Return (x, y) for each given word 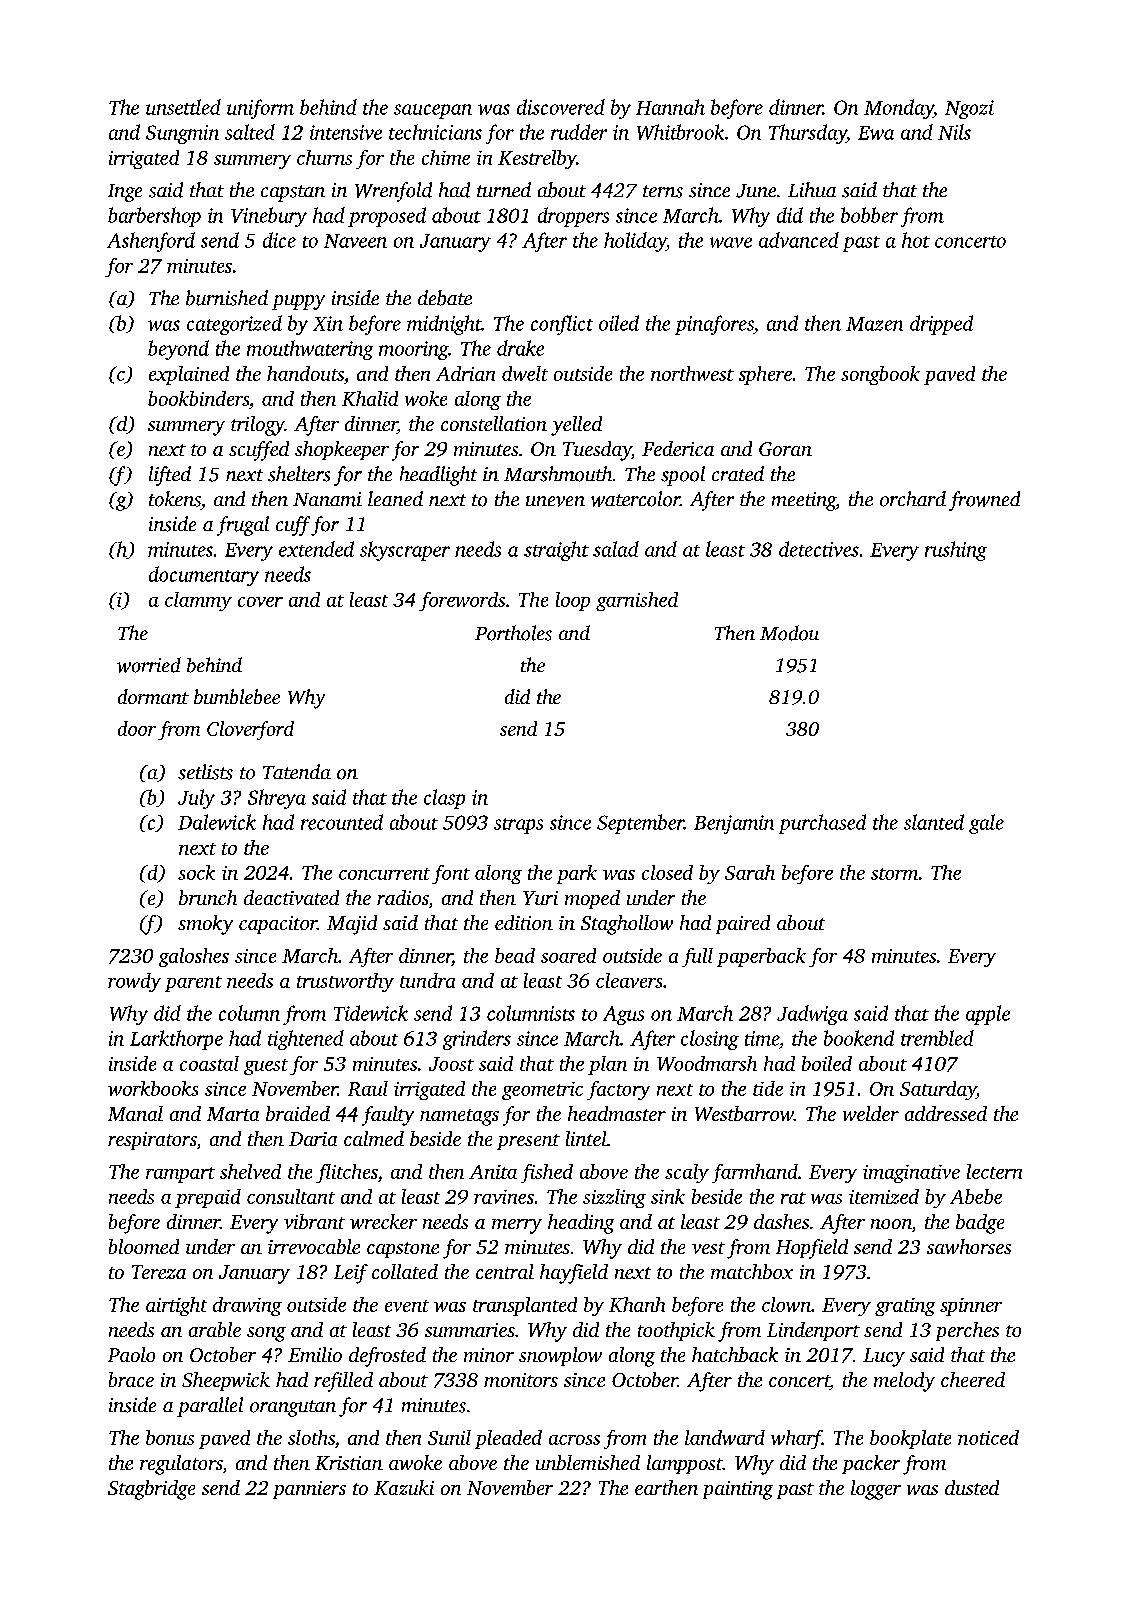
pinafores (714, 325)
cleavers (629, 980)
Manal (135, 1113)
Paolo (131, 1354)
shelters (299, 474)
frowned (984, 501)
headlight (438, 476)
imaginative (911, 1174)
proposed (387, 217)
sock (196, 872)
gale (986, 824)
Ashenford (151, 242)
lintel (586, 1138)
